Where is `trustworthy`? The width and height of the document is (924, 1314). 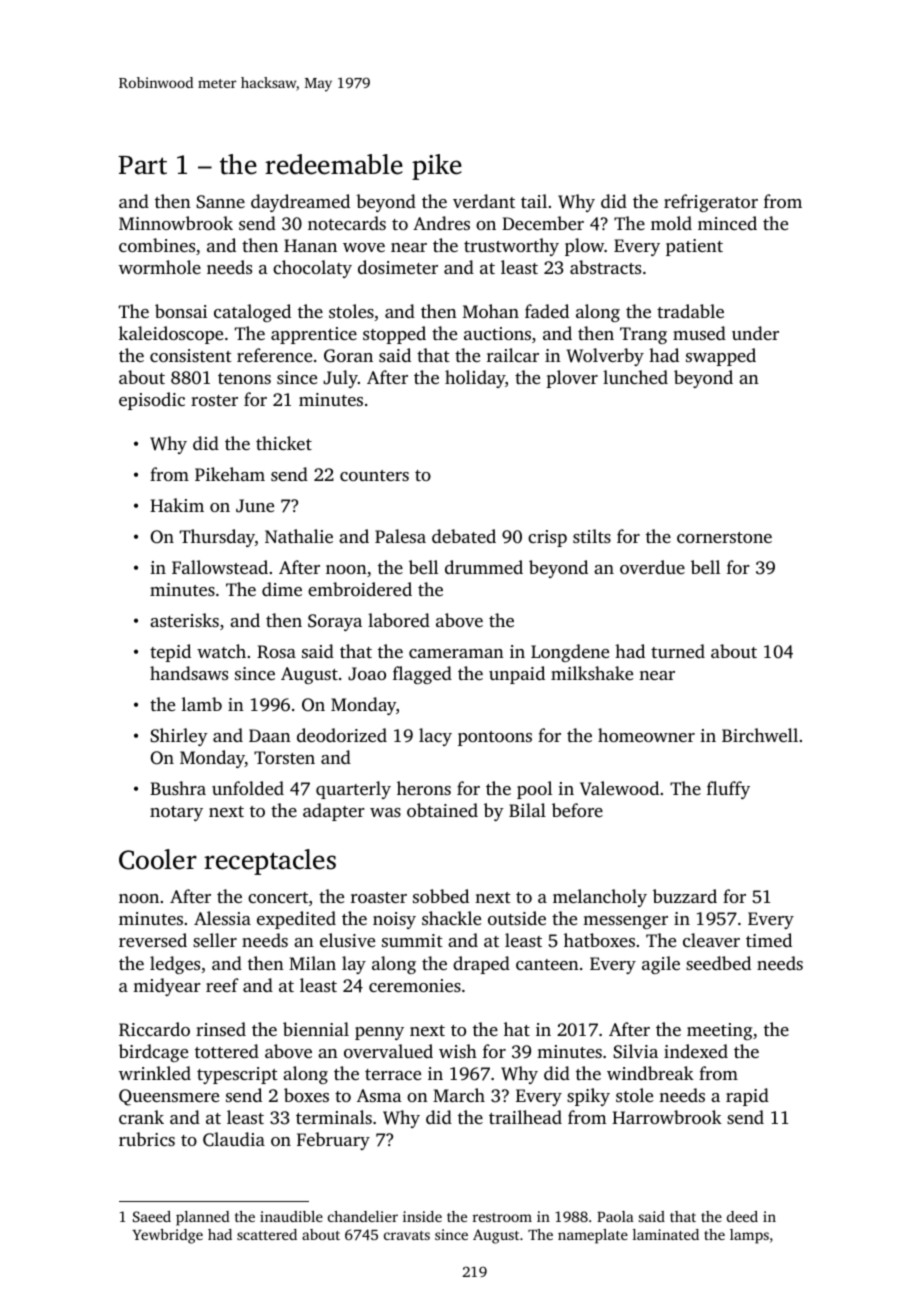
trustworthy is located at coordinates (511, 247).
